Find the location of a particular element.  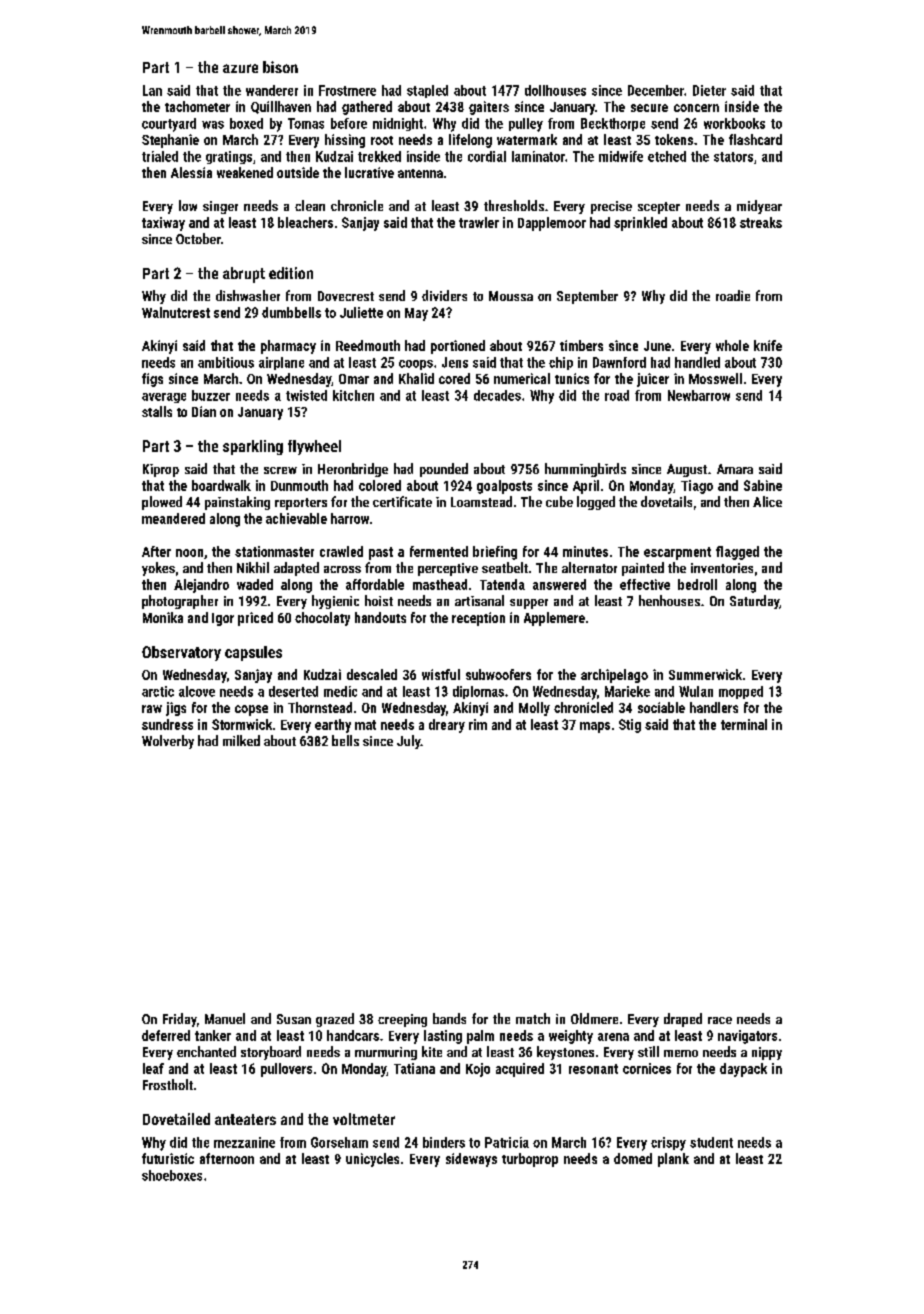

Heronbridge is located at coordinates (353, 470).
